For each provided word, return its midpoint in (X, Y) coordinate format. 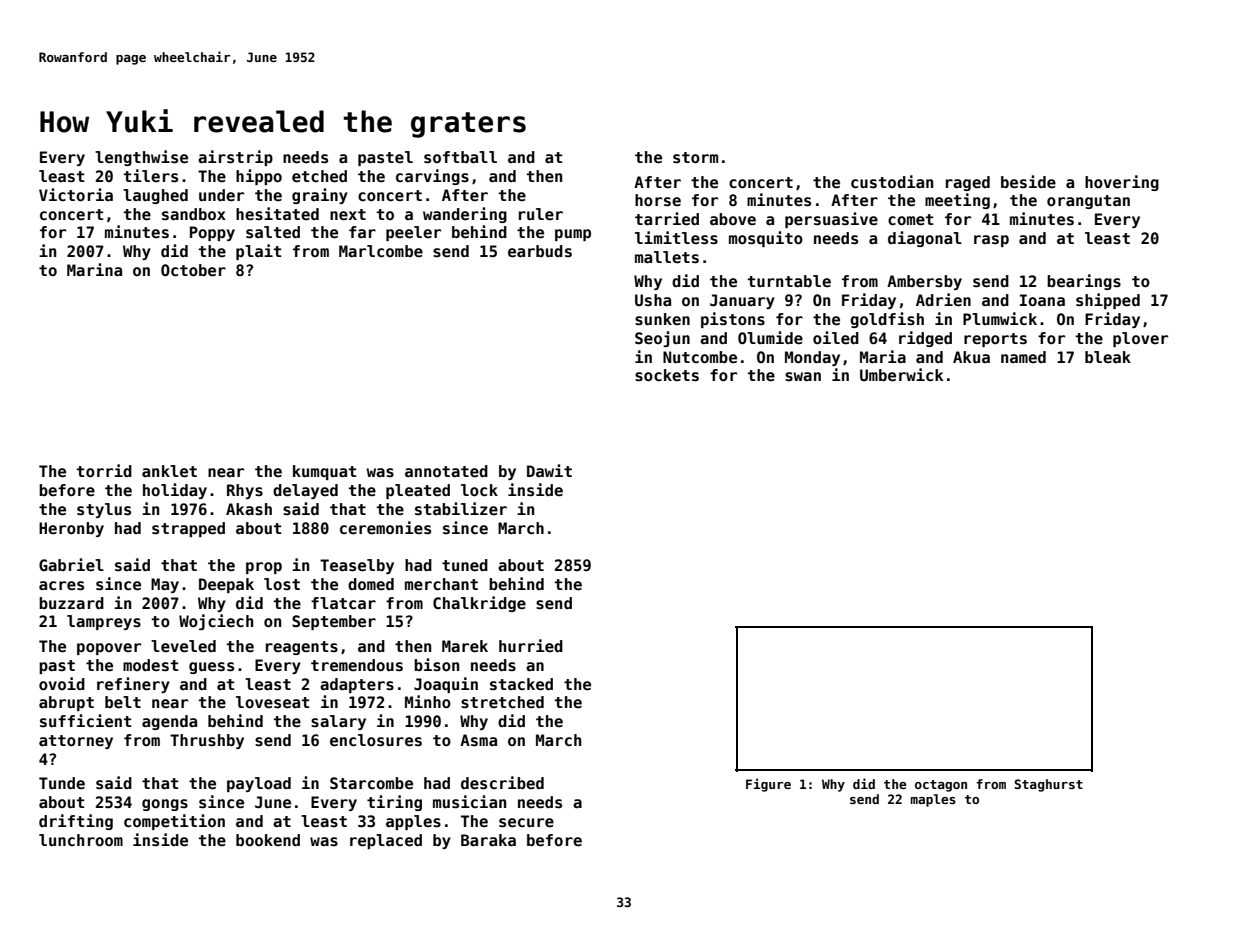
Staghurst (1048, 785)
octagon (941, 786)
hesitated (277, 213)
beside (1028, 182)
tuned (465, 565)
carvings (432, 177)
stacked (521, 684)
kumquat (325, 472)
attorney (76, 742)
